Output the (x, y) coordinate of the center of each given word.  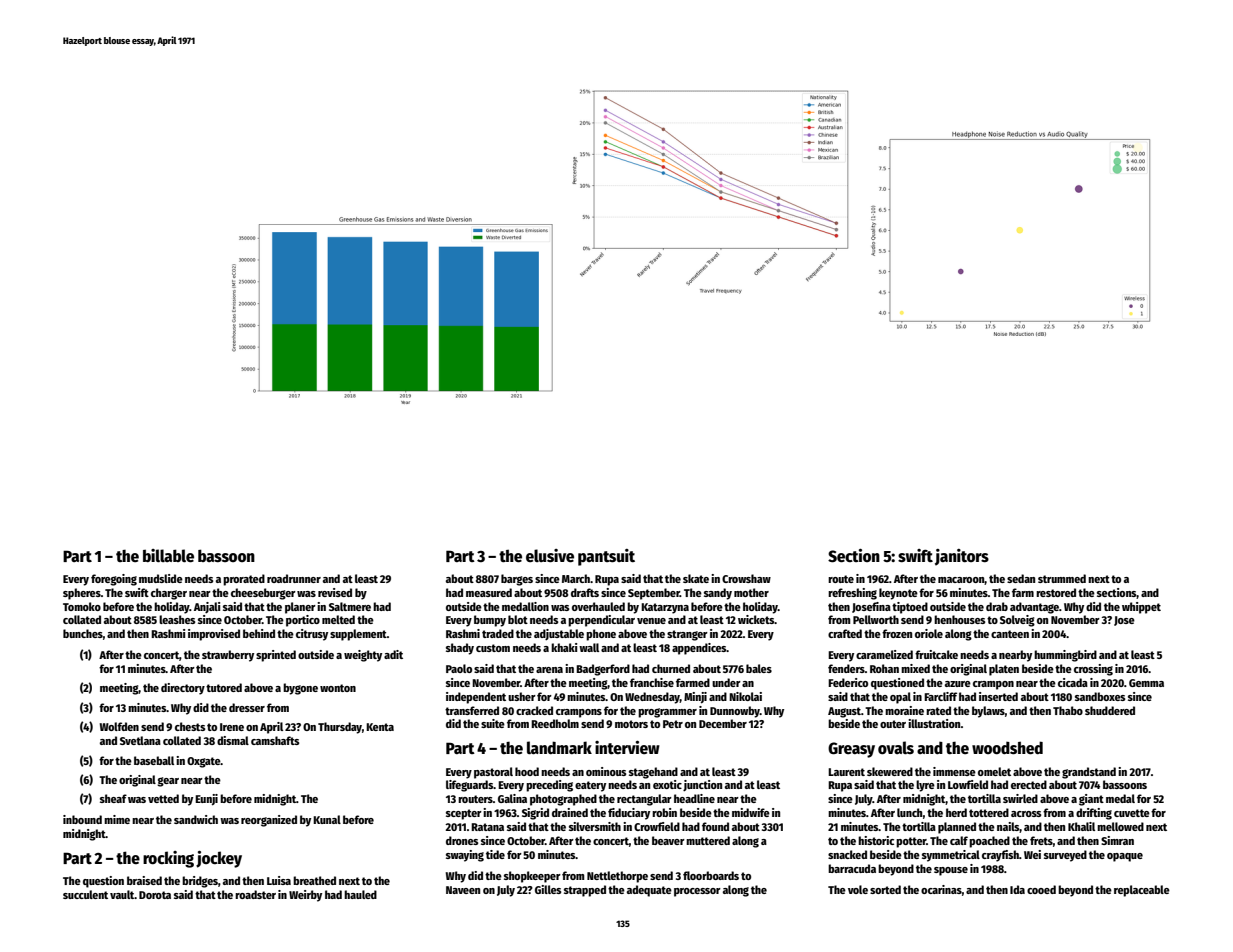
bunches (83, 633)
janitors (962, 557)
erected (1029, 784)
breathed (314, 880)
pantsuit (606, 557)
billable (168, 556)
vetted (163, 798)
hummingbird (1065, 656)
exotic (667, 784)
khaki (564, 647)
